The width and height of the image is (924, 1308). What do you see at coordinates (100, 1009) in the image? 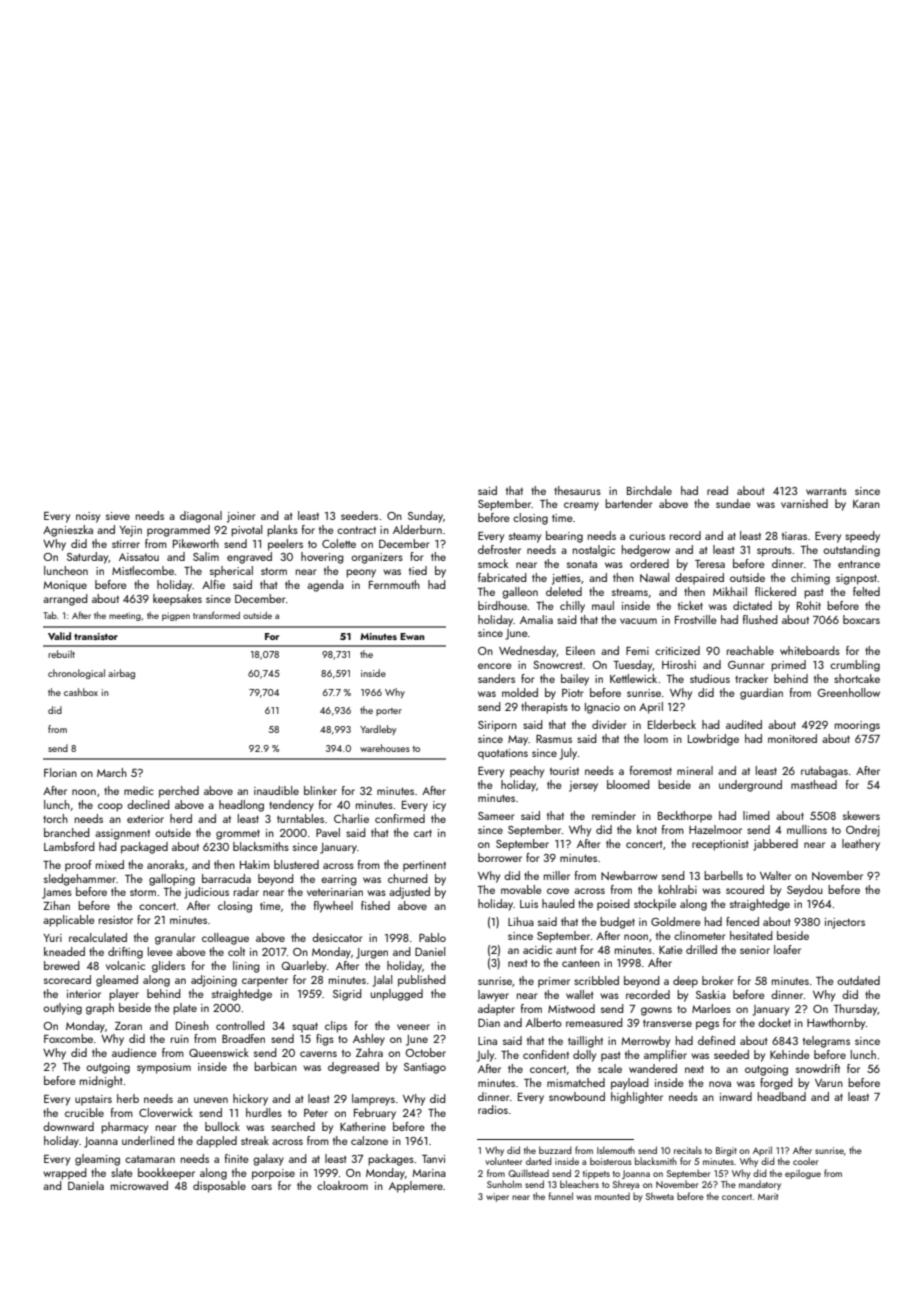
I see `graph` at bounding box center [100, 1009].
